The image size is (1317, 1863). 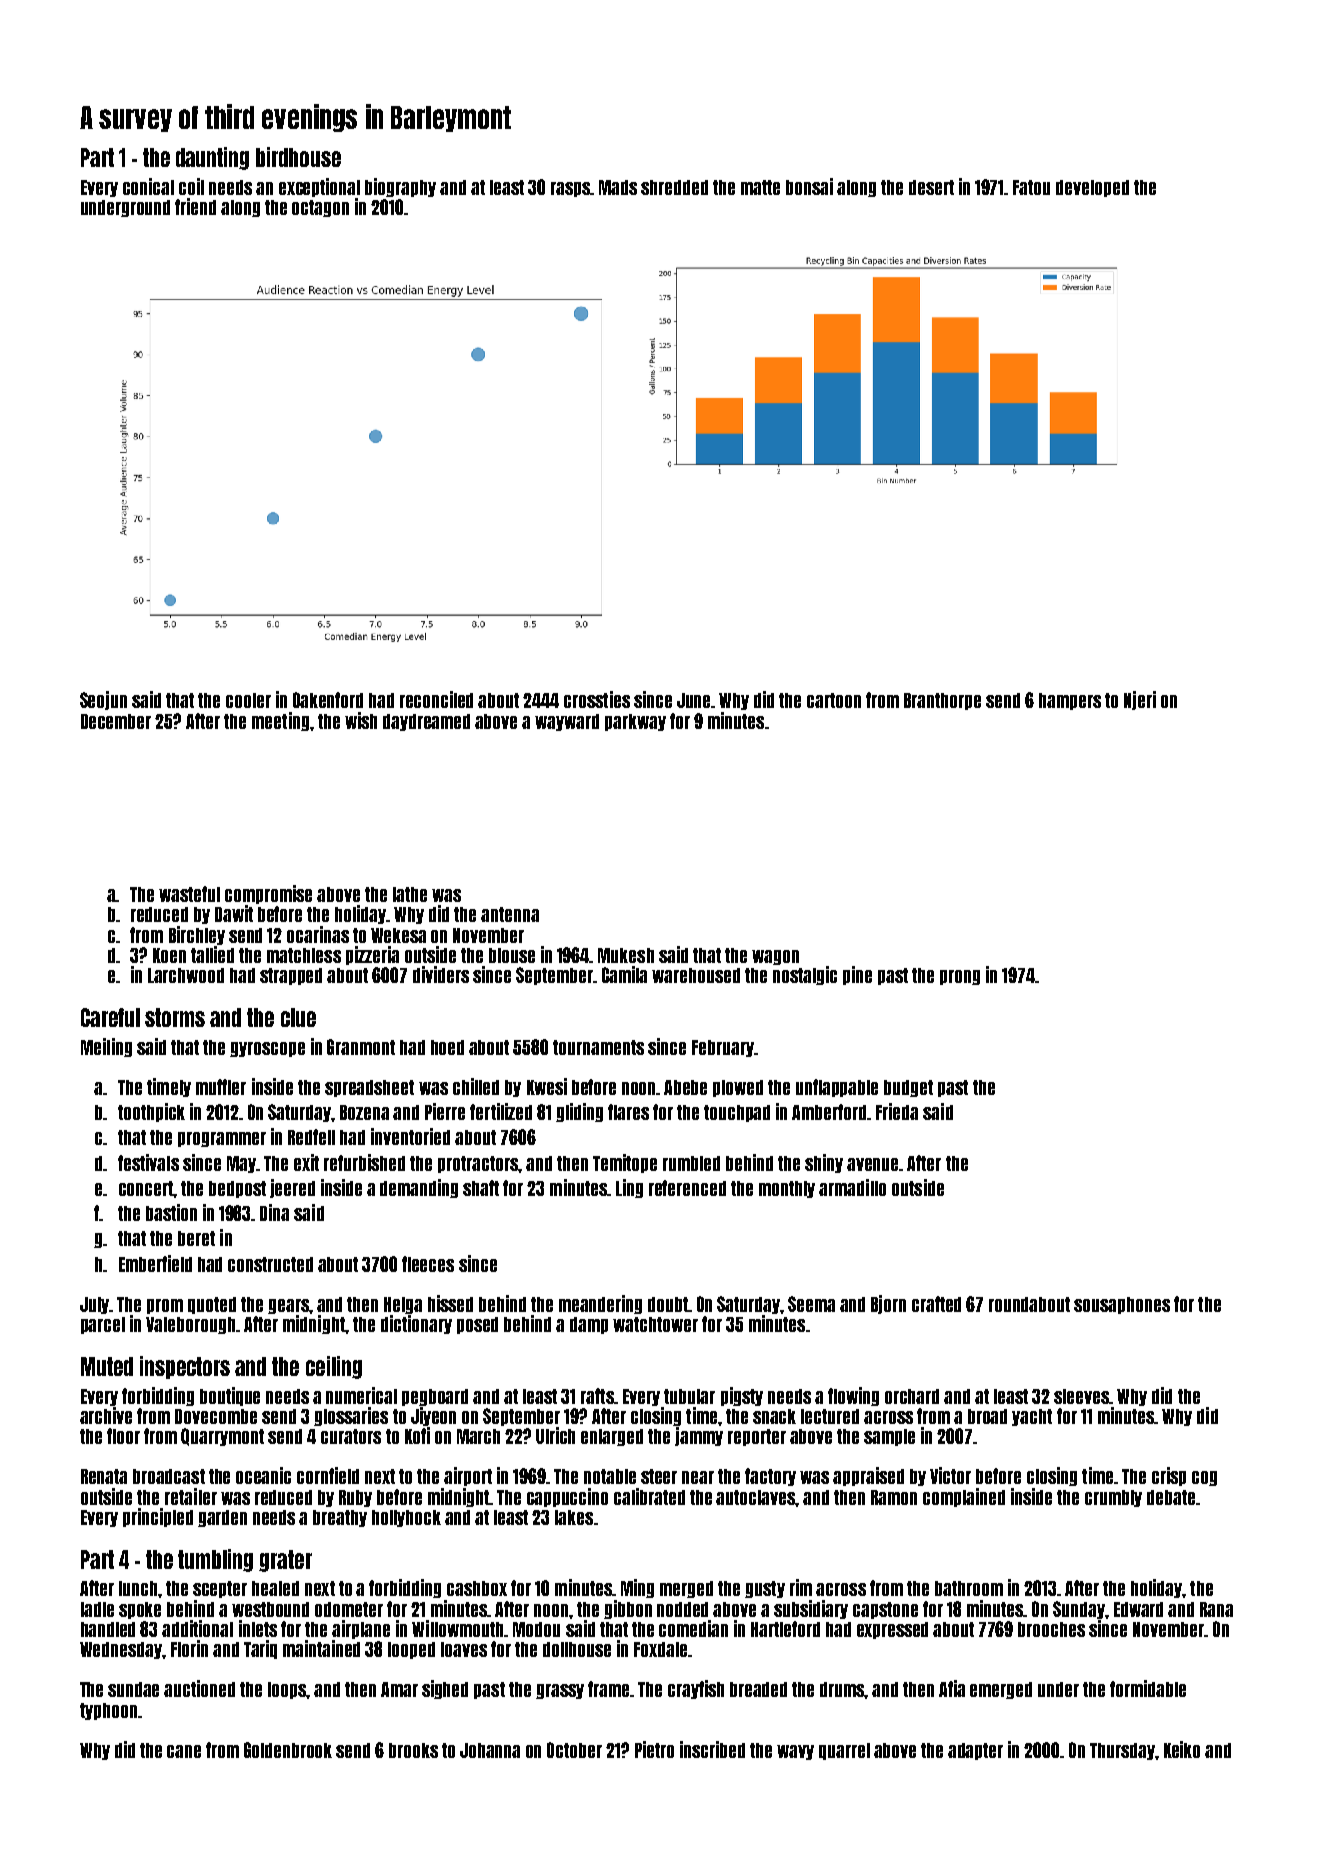 What do you see at coordinates (298, 157) in the document?
I see `birdhouse` at bounding box center [298, 157].
